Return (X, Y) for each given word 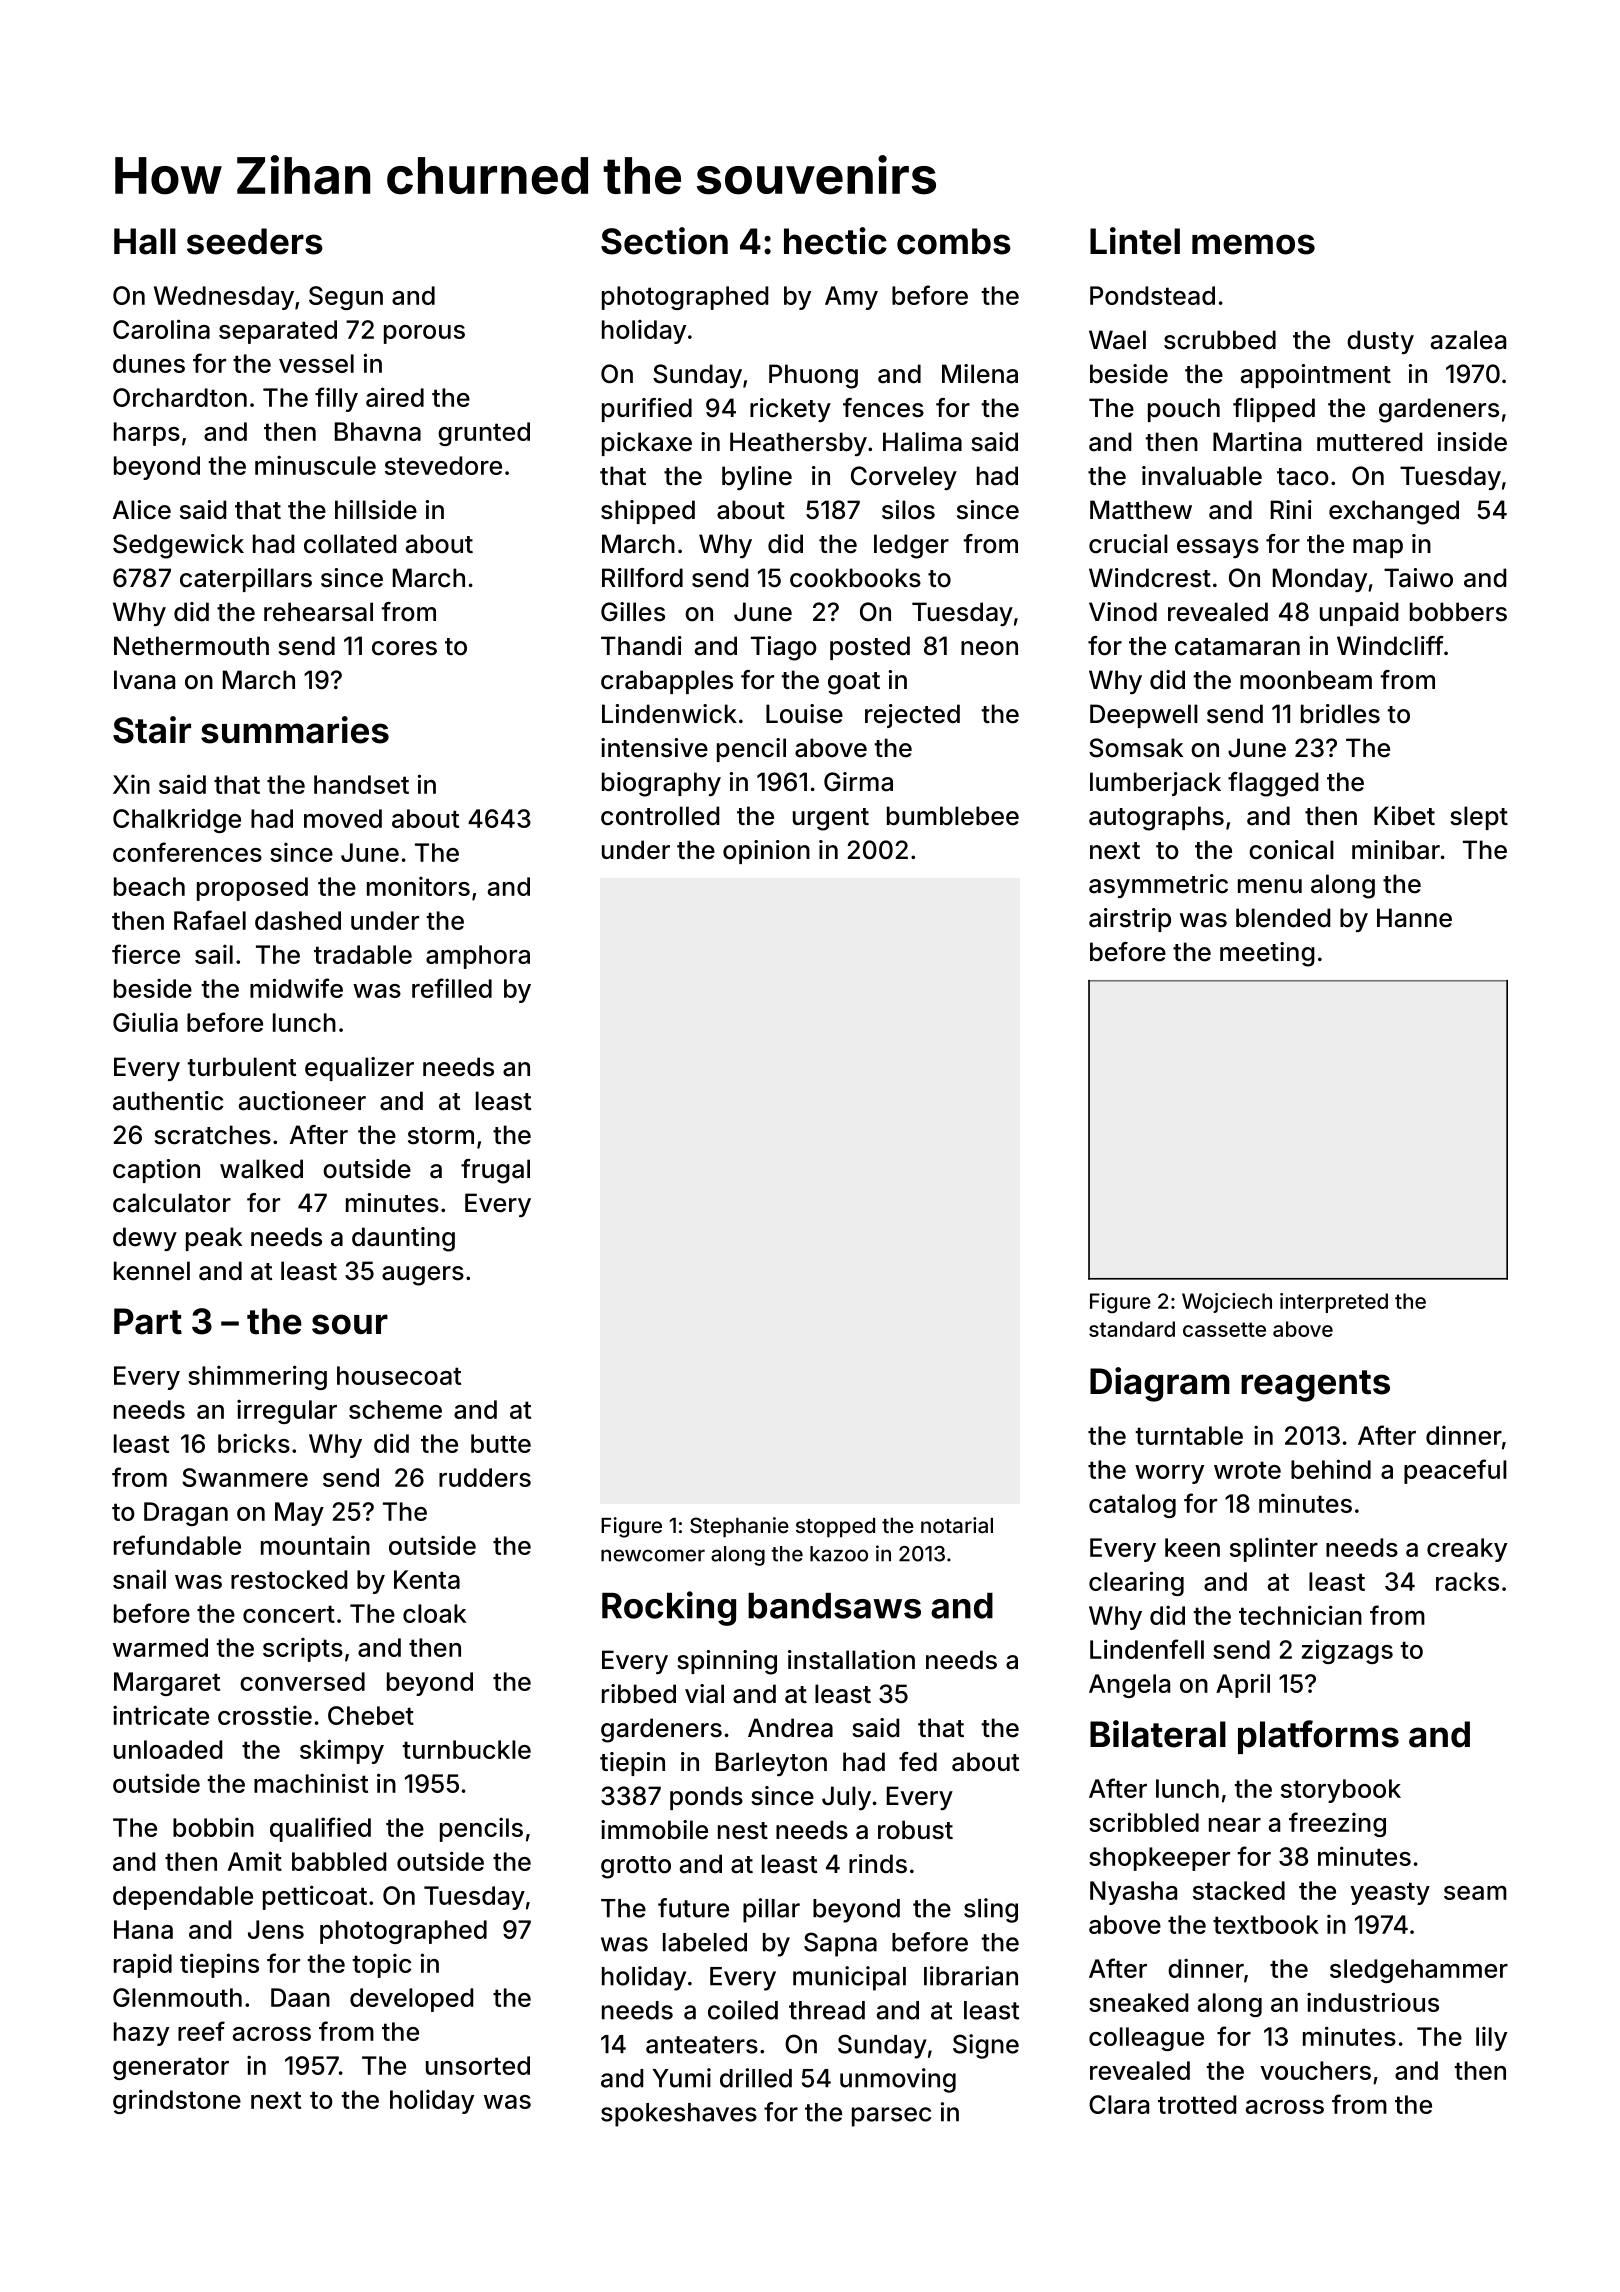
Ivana (144, 680)
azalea (1468, 340)
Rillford (642, 578)
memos (1253, 244)
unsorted (478, 2065)
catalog (1132, 1506)
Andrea (790, 1728)
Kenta (427, 1579)
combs (954, 241)
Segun (346, 298)
